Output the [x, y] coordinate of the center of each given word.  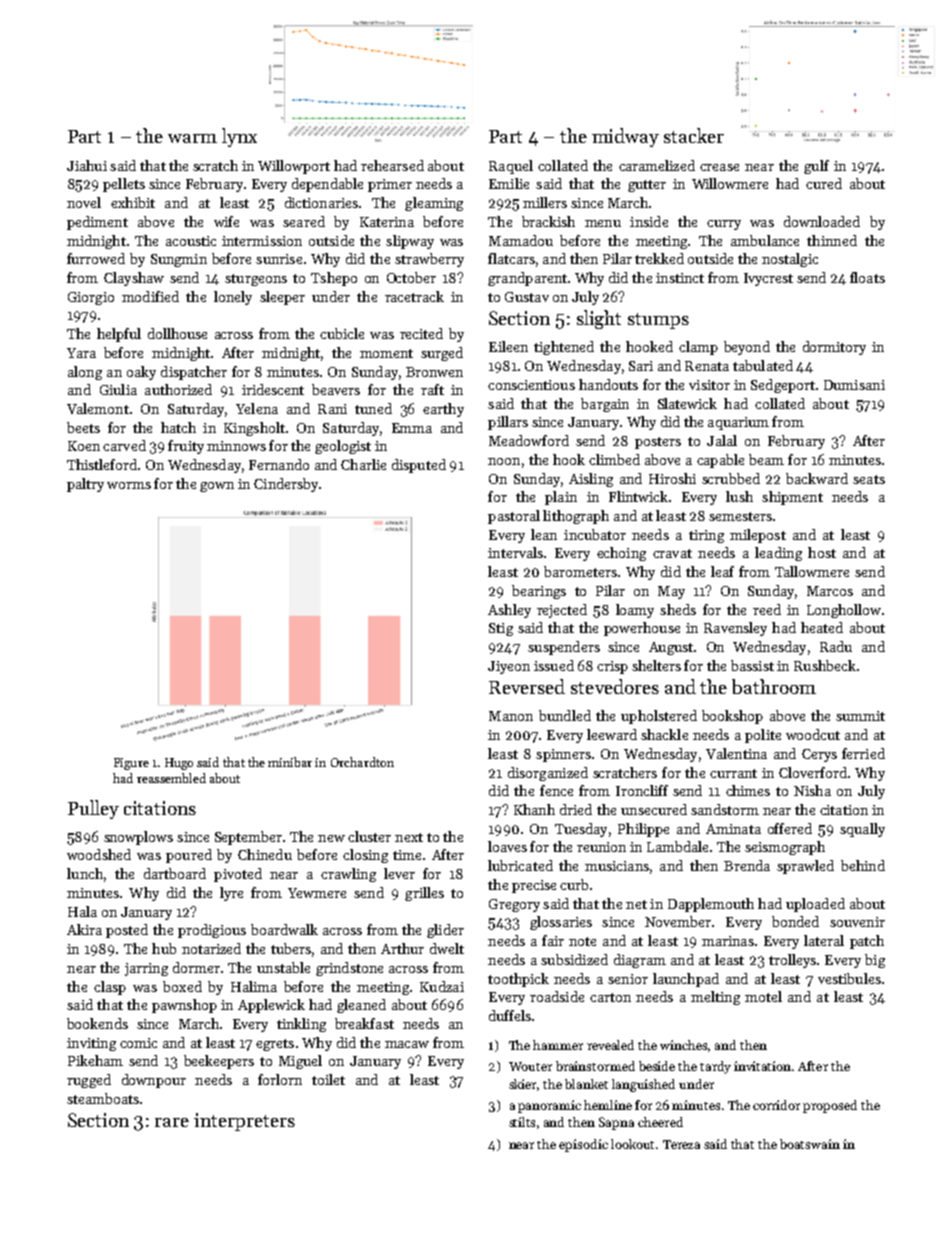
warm [192, 138]
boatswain [810, 1144]
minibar [290, 762]
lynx [239, 137]
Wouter [530, 1066]
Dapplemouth [711, 905]
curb [574, 884]
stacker [694, 135]
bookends [97, 1023]
